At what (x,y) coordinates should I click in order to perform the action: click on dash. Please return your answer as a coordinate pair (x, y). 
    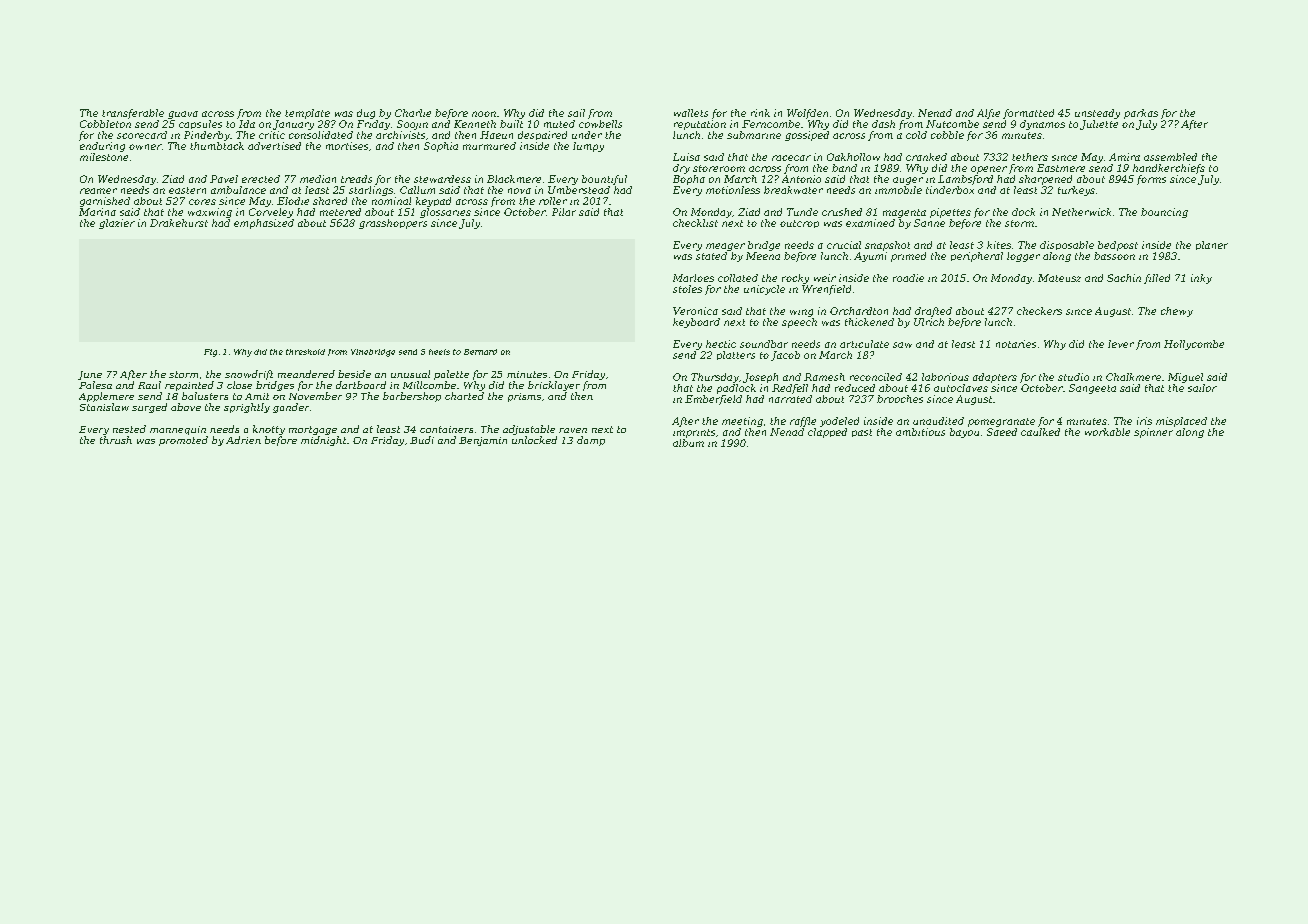
    Looking at the image, I should click on (883, 124).
